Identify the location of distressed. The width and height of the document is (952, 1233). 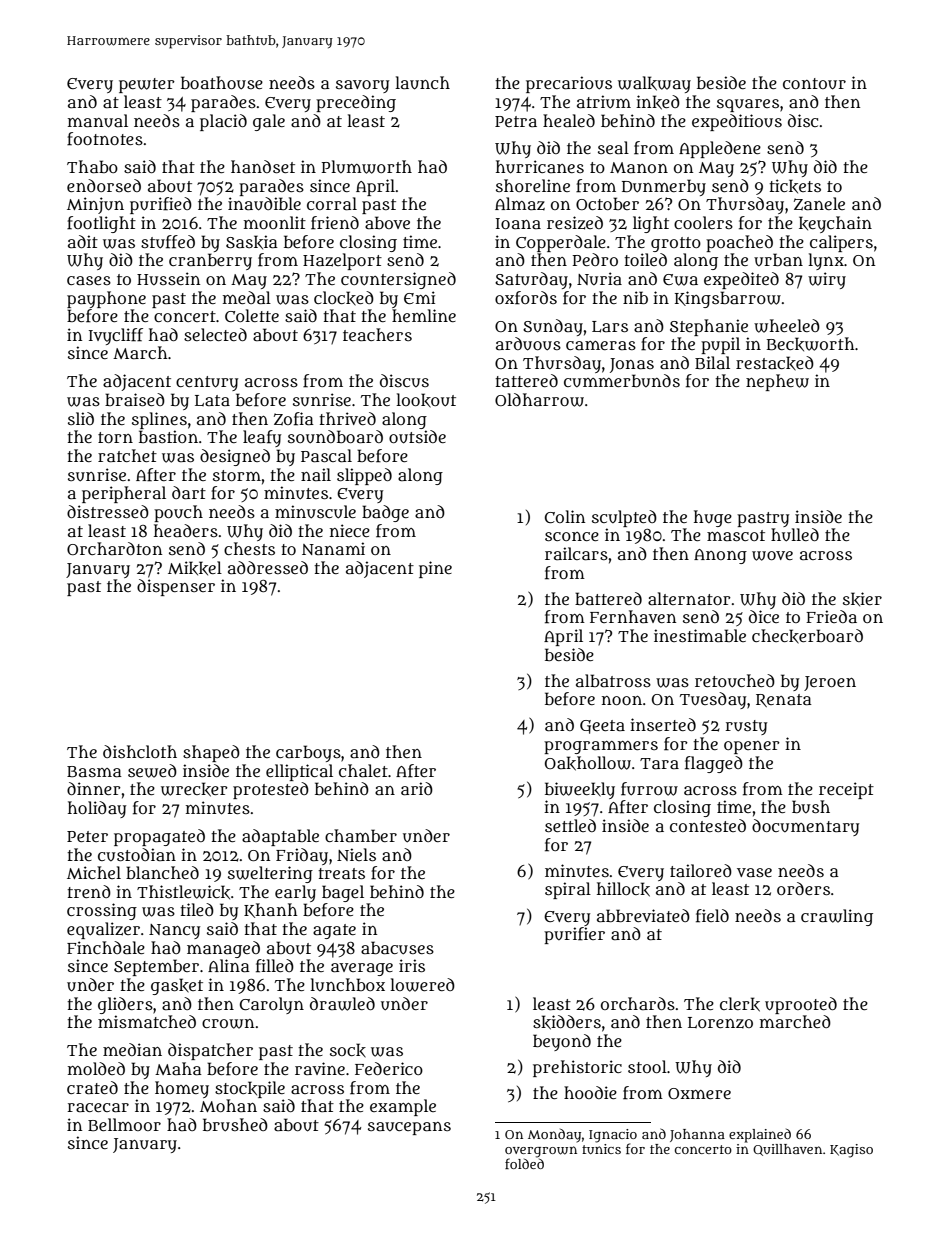
(108, 511).
